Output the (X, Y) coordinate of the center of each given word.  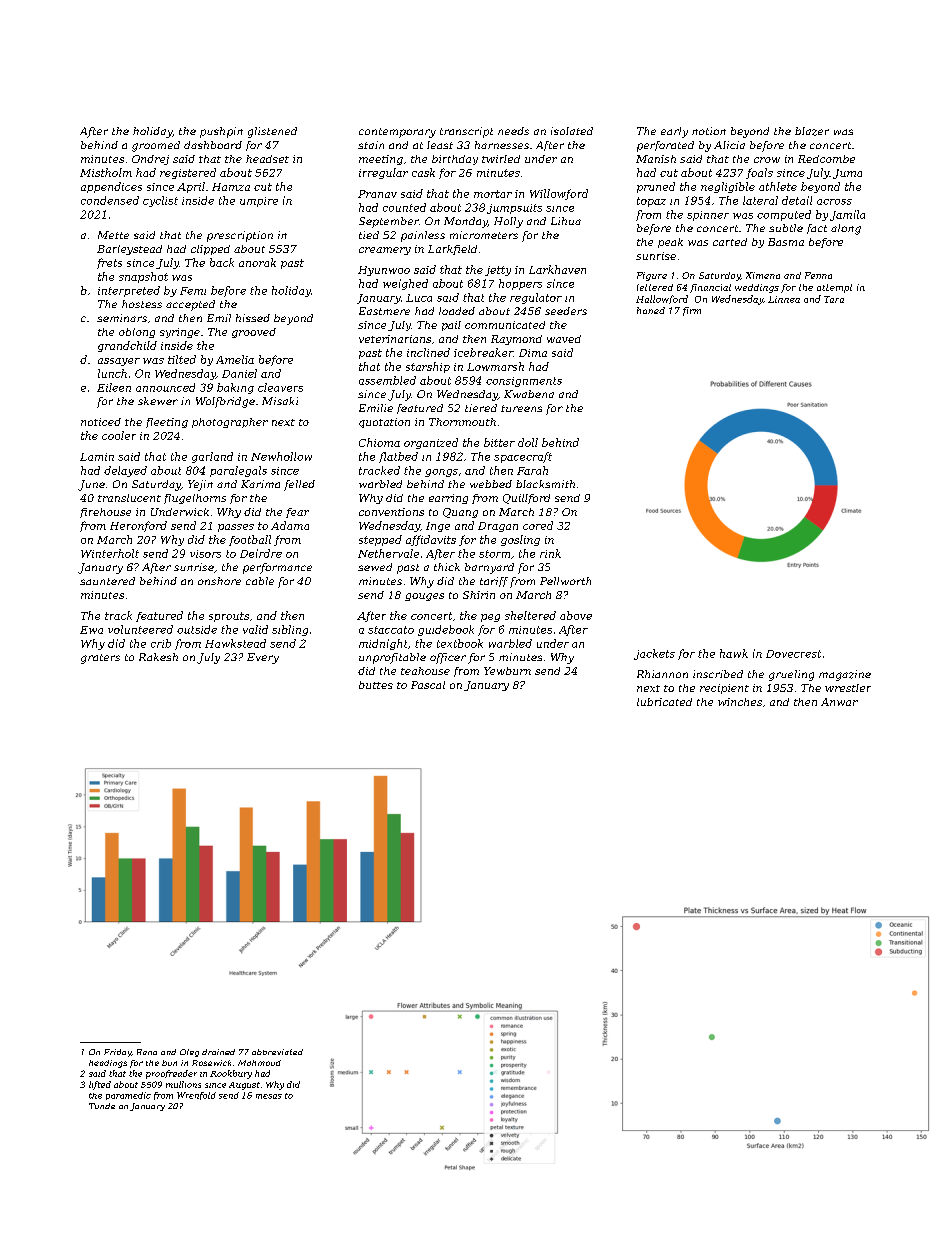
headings (108, 1064)
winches (740, 702)
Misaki (280, 401)
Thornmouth (462, 422)
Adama (290, 525)
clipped (210, 250)
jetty (498, 271)
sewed (375, 567)
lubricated (664, 702)
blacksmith (545, 484)
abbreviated (277, 1052)
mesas (269, 1096)
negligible (728, 187)
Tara (834, 299)
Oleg (189, 1053)
